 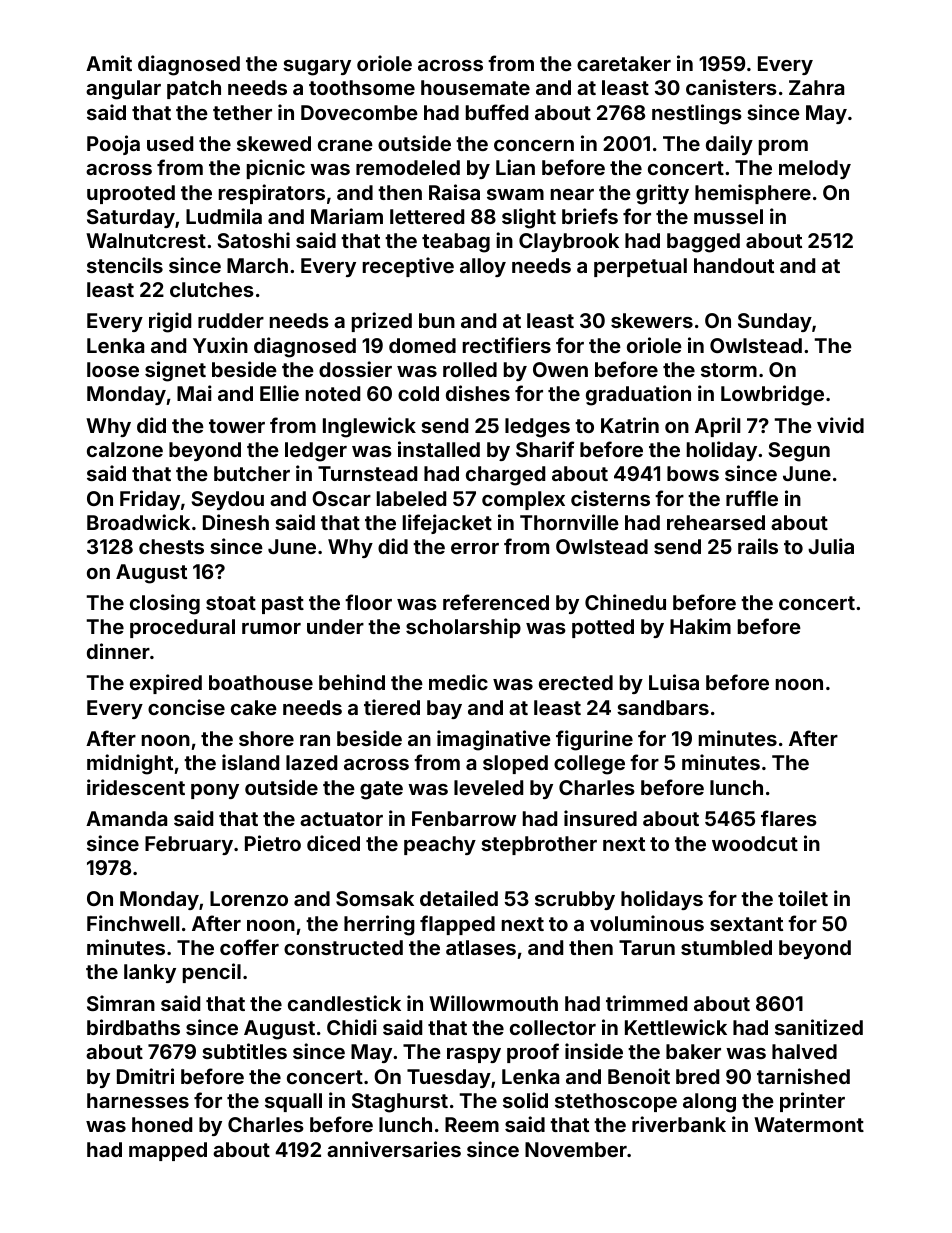 What do you see at coordinates (293, 1102) in the image?
I see `squall` at bounding box center [293, 1102].
